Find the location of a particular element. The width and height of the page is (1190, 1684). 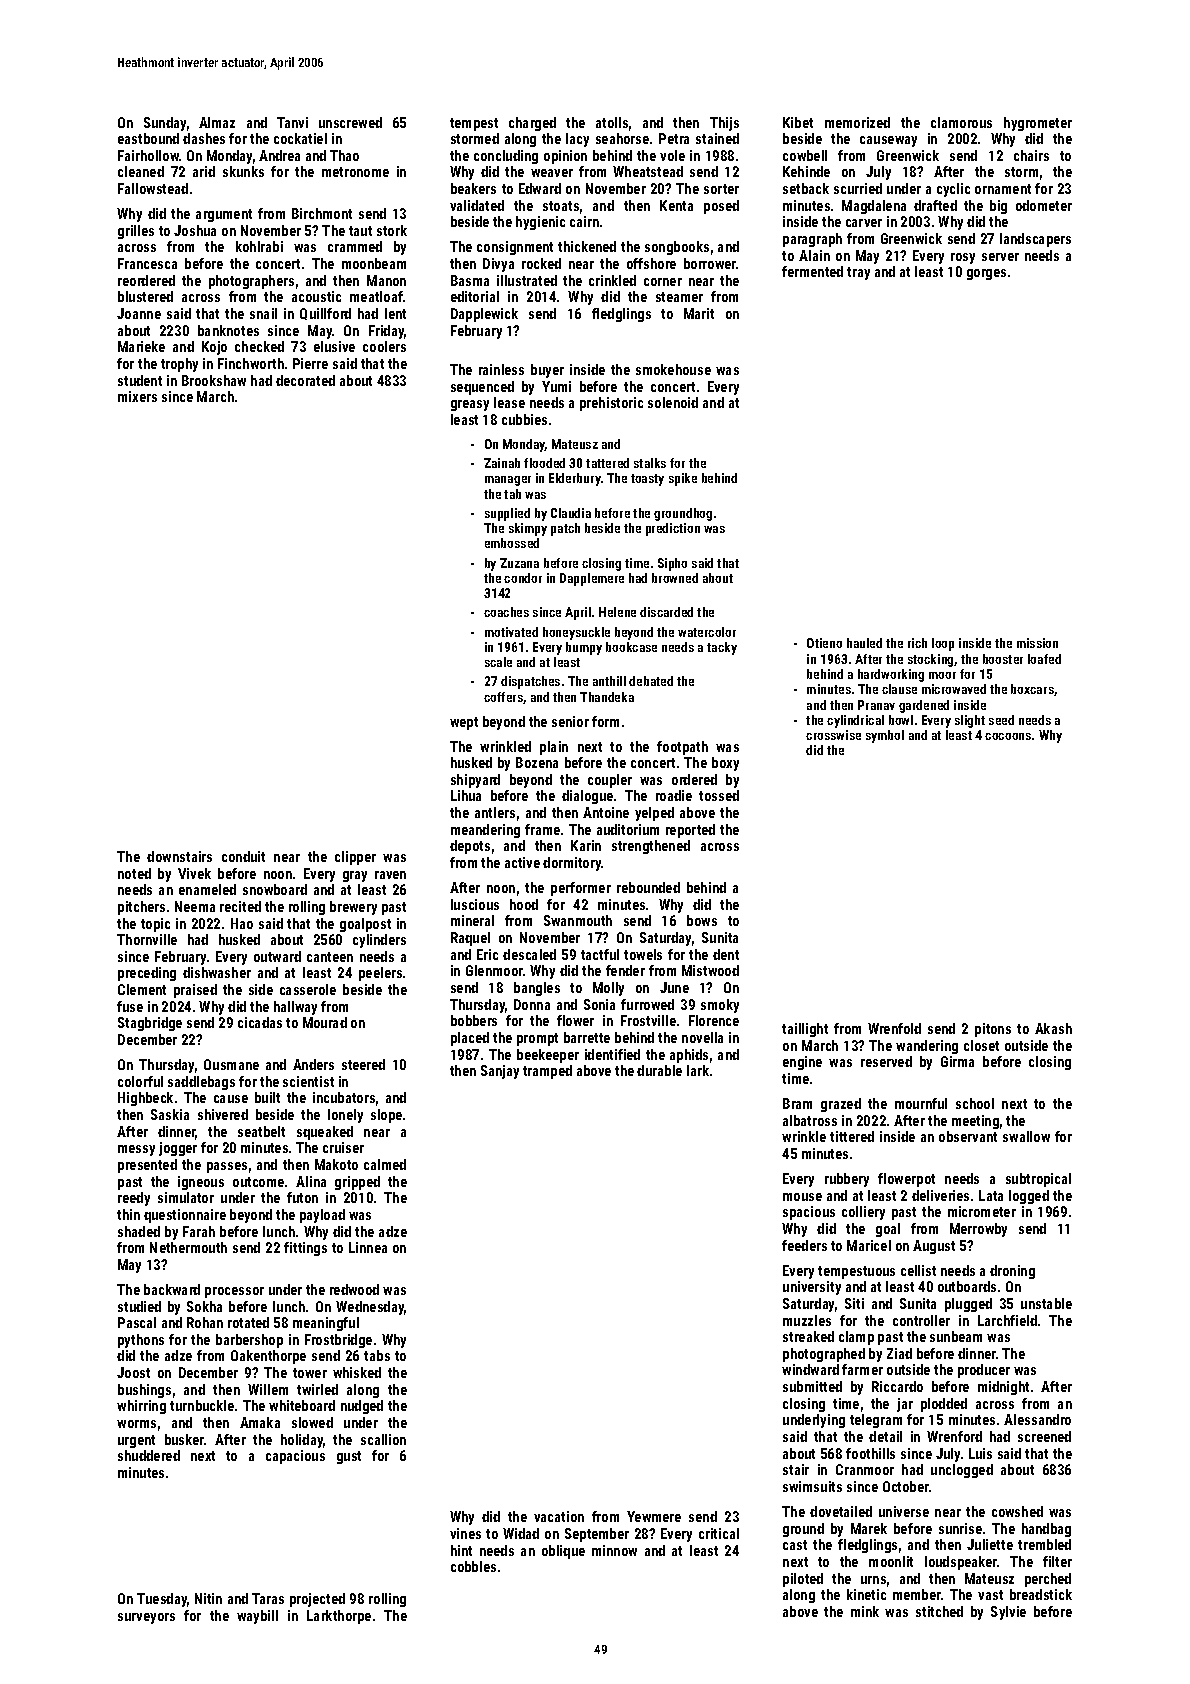

Divya is located at coordinates (498, 265).
